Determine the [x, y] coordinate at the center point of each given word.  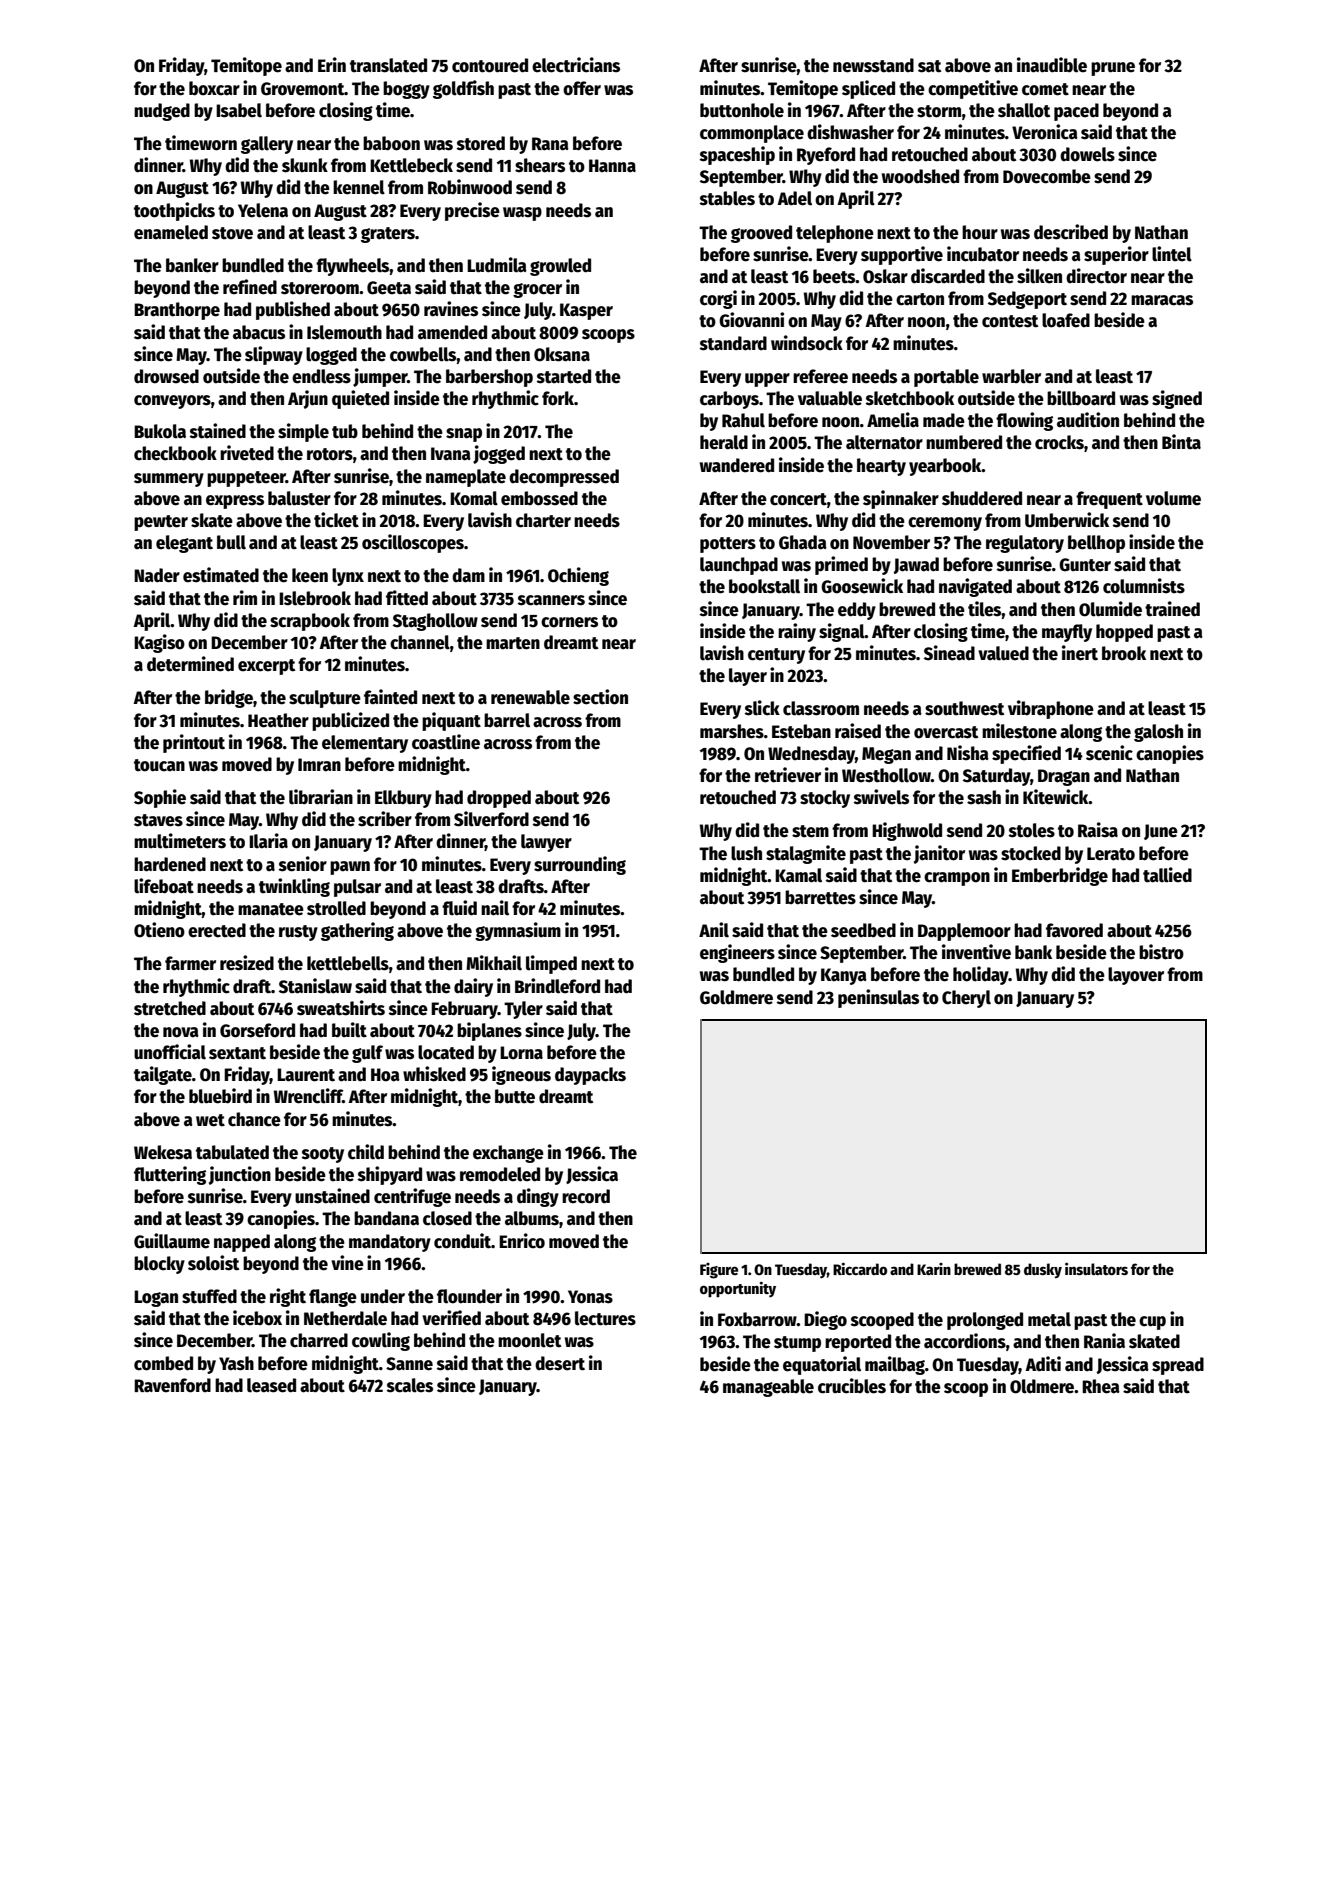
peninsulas [878, 998]
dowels [1087, 154]
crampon [957, 879]
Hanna [612, 166]
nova [181, 1032]
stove [232, 233]
